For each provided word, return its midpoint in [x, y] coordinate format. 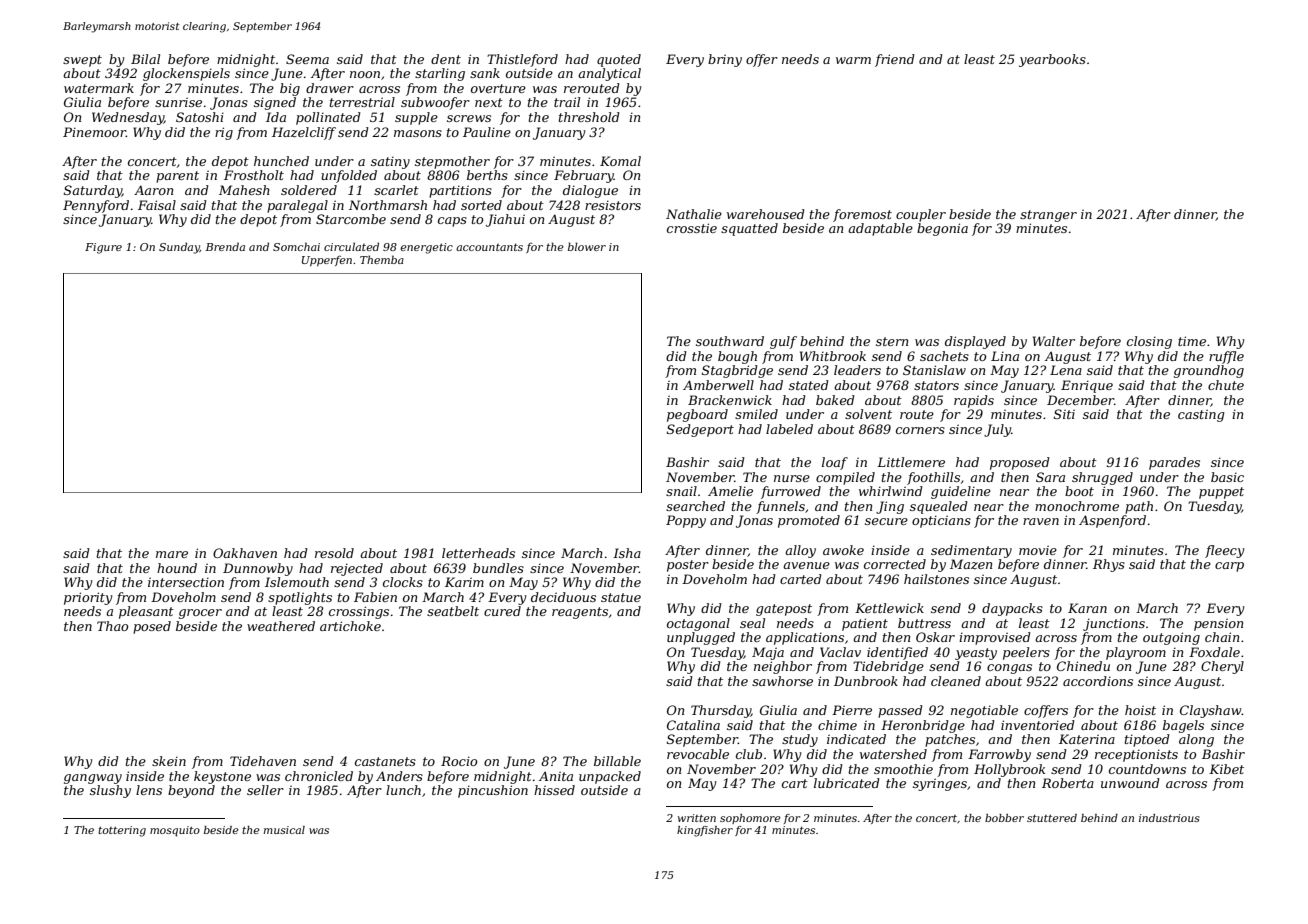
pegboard [697, 415]
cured [502, 611]
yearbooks [1052, 60]
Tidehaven [263, 761]
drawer [330, 88]
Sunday [179, 248]
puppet [1221, 493]
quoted [619, 60]
